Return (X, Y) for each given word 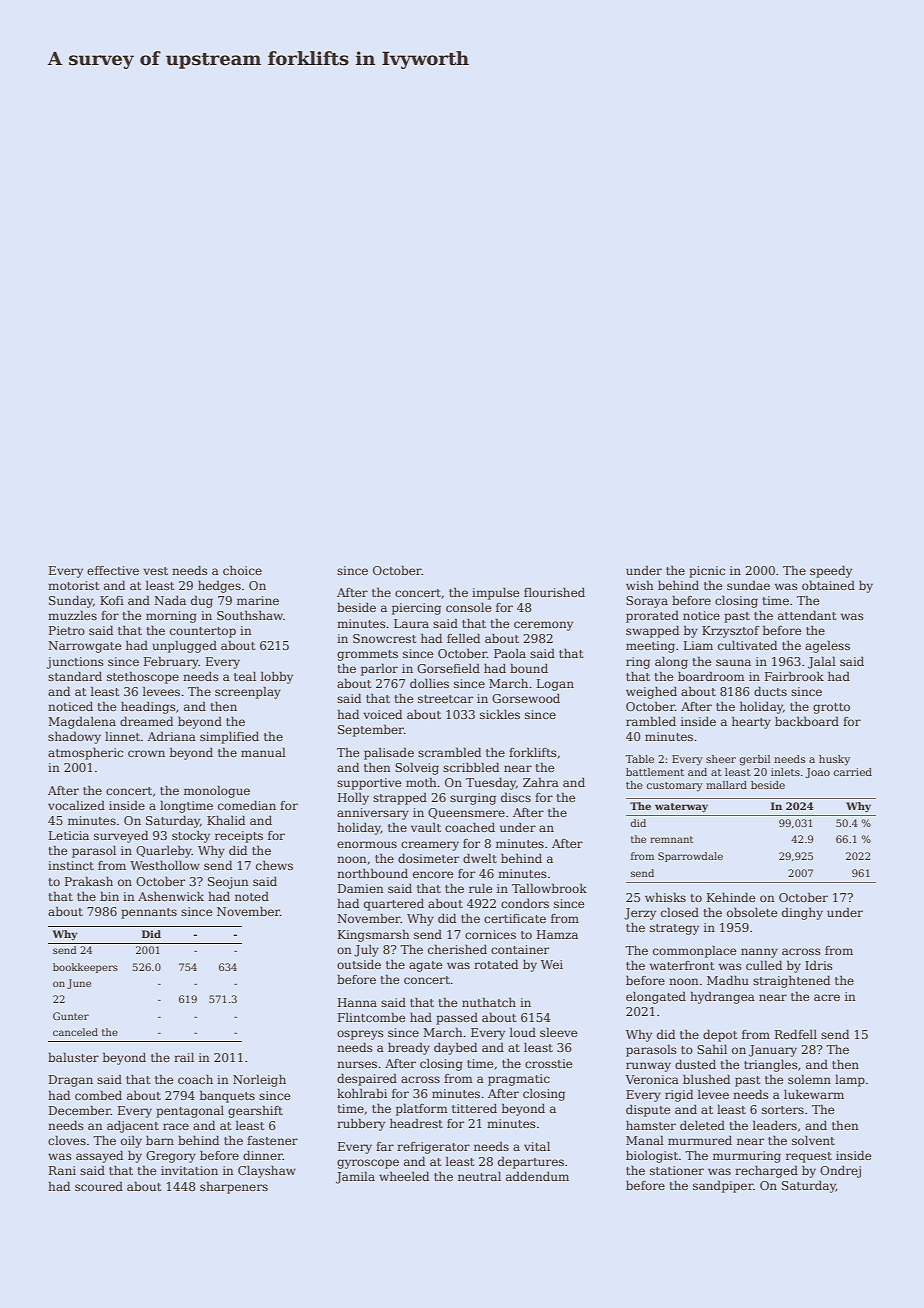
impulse (495, 594)
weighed (651, 693)
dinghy (802, 914)
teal (245, 676)
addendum (537, 1176)
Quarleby (164, 852)
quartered (394, 905)
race (176, 1126)
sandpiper (723, 1187)
